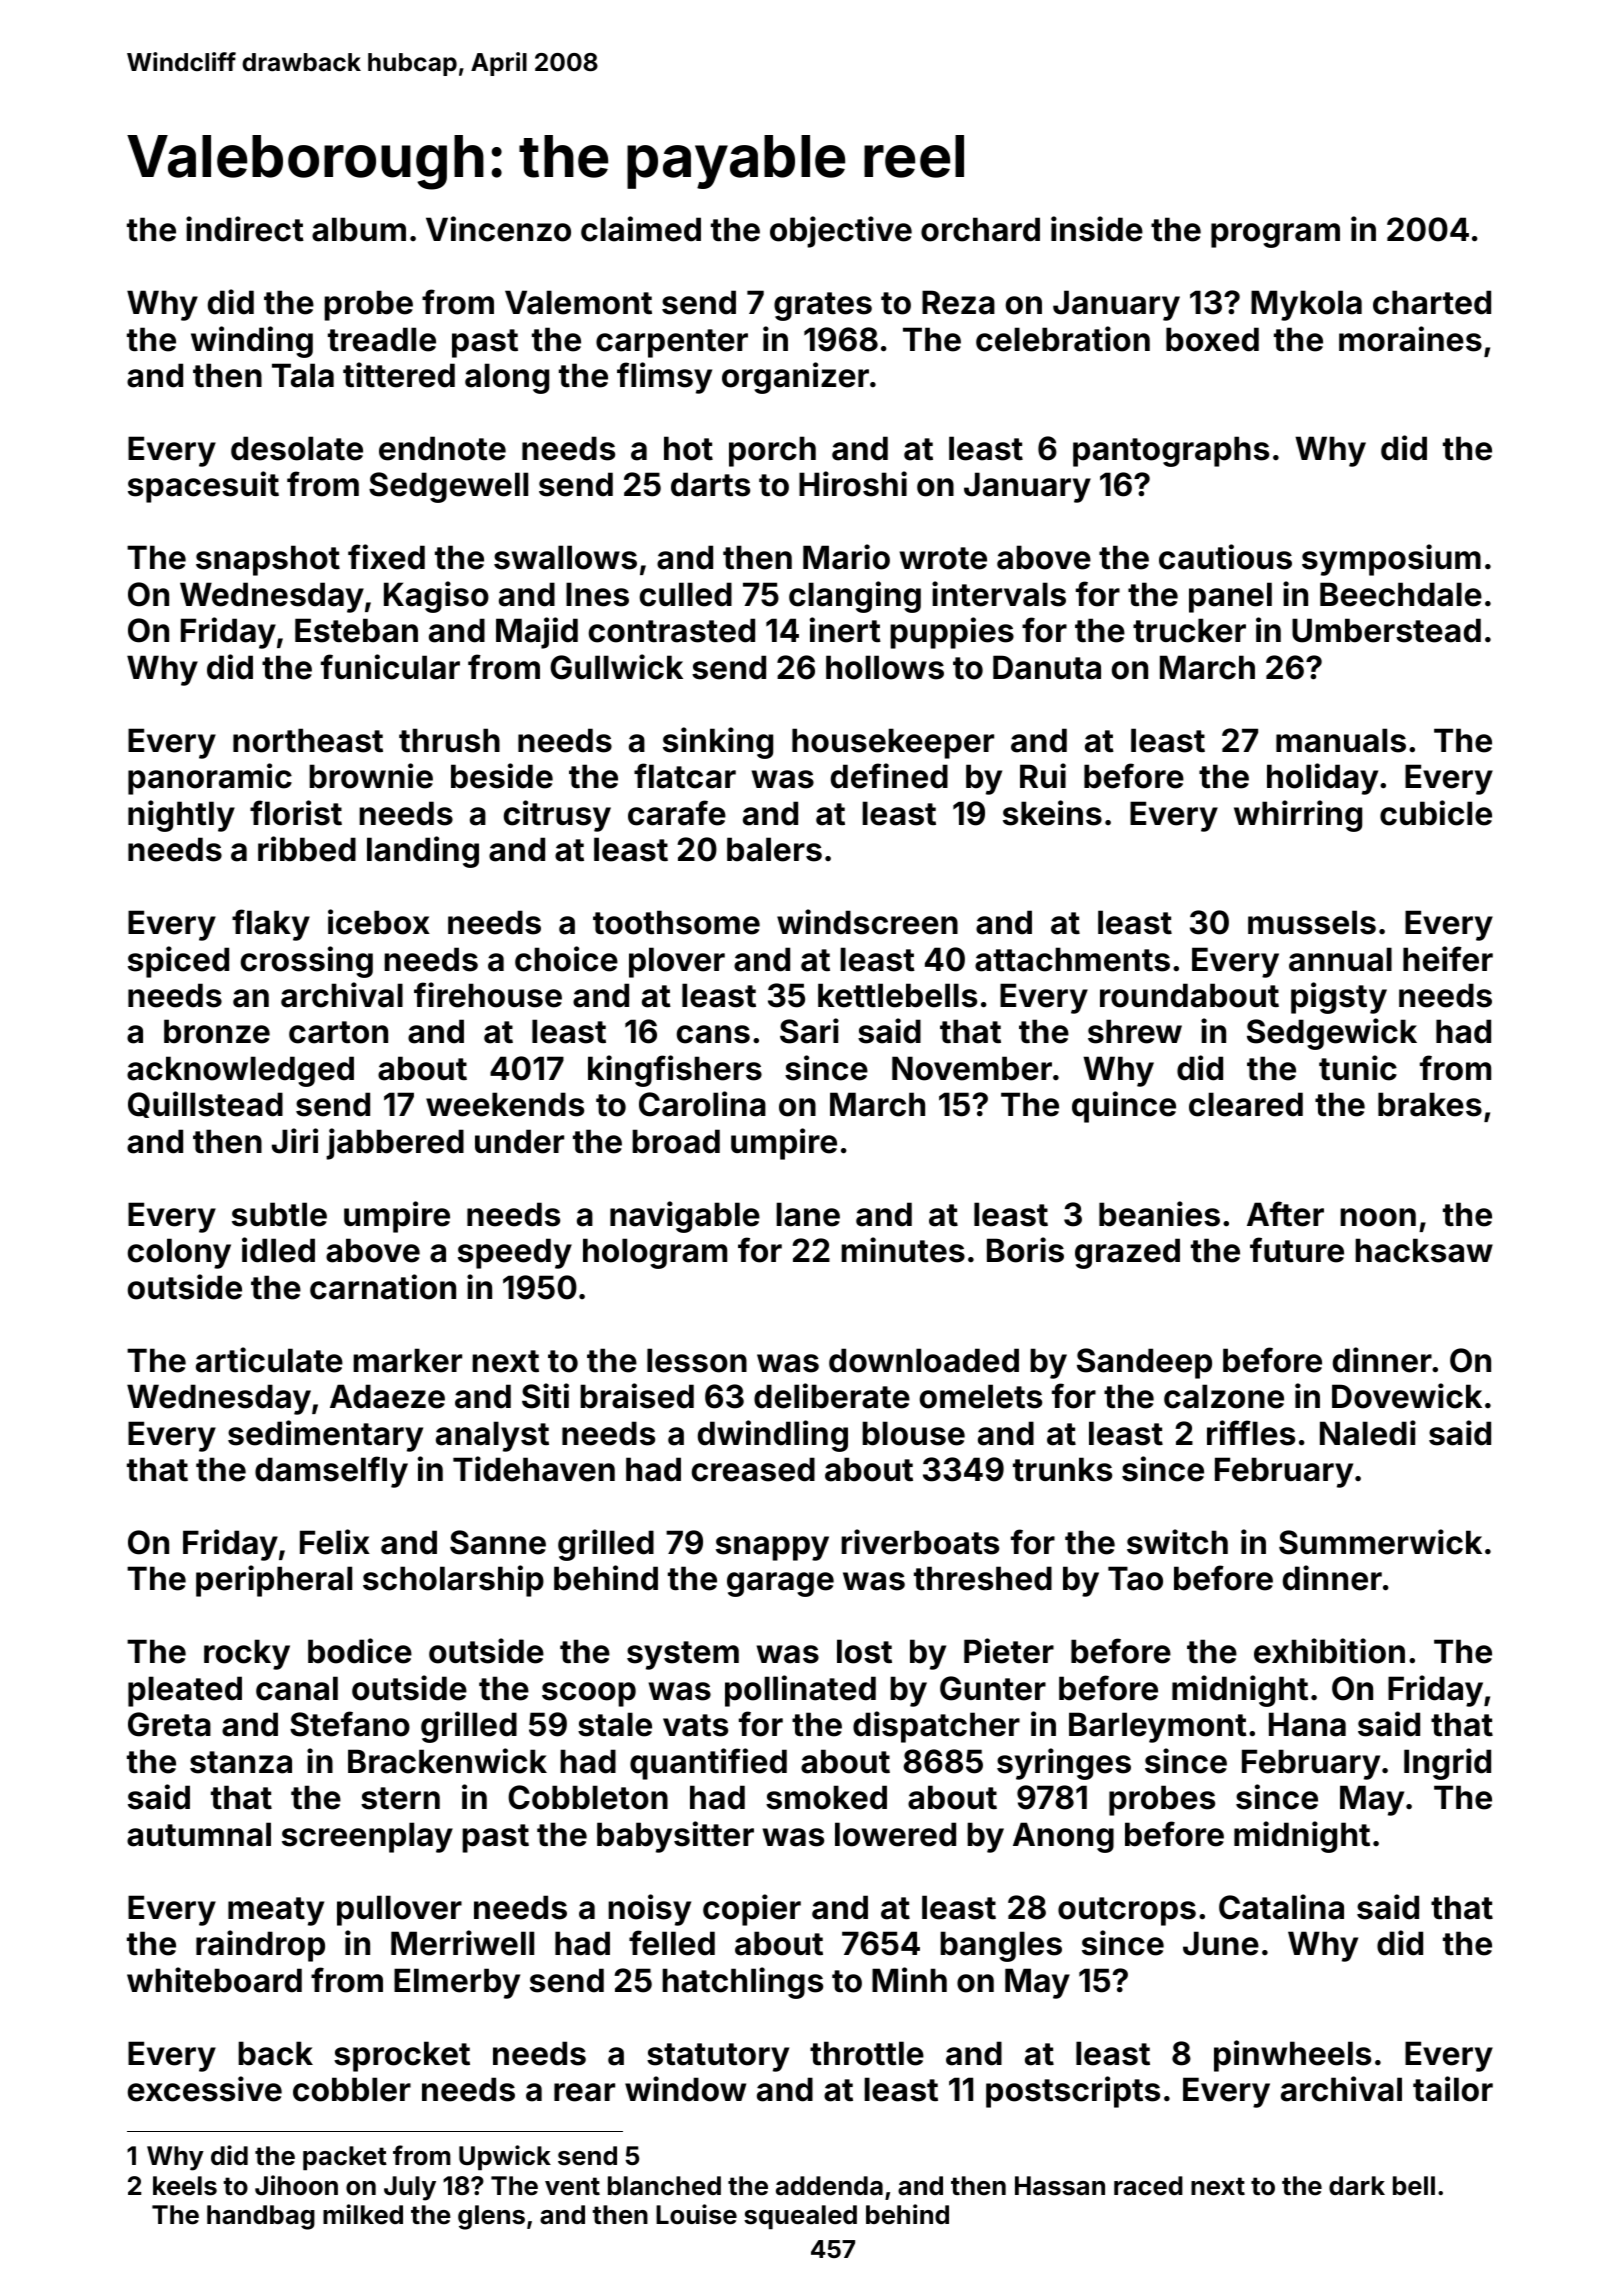 The image size is (1620, 2292). Describe the element at coordinates (297, 1688) in the screenshot. I see `canal` at that location.
